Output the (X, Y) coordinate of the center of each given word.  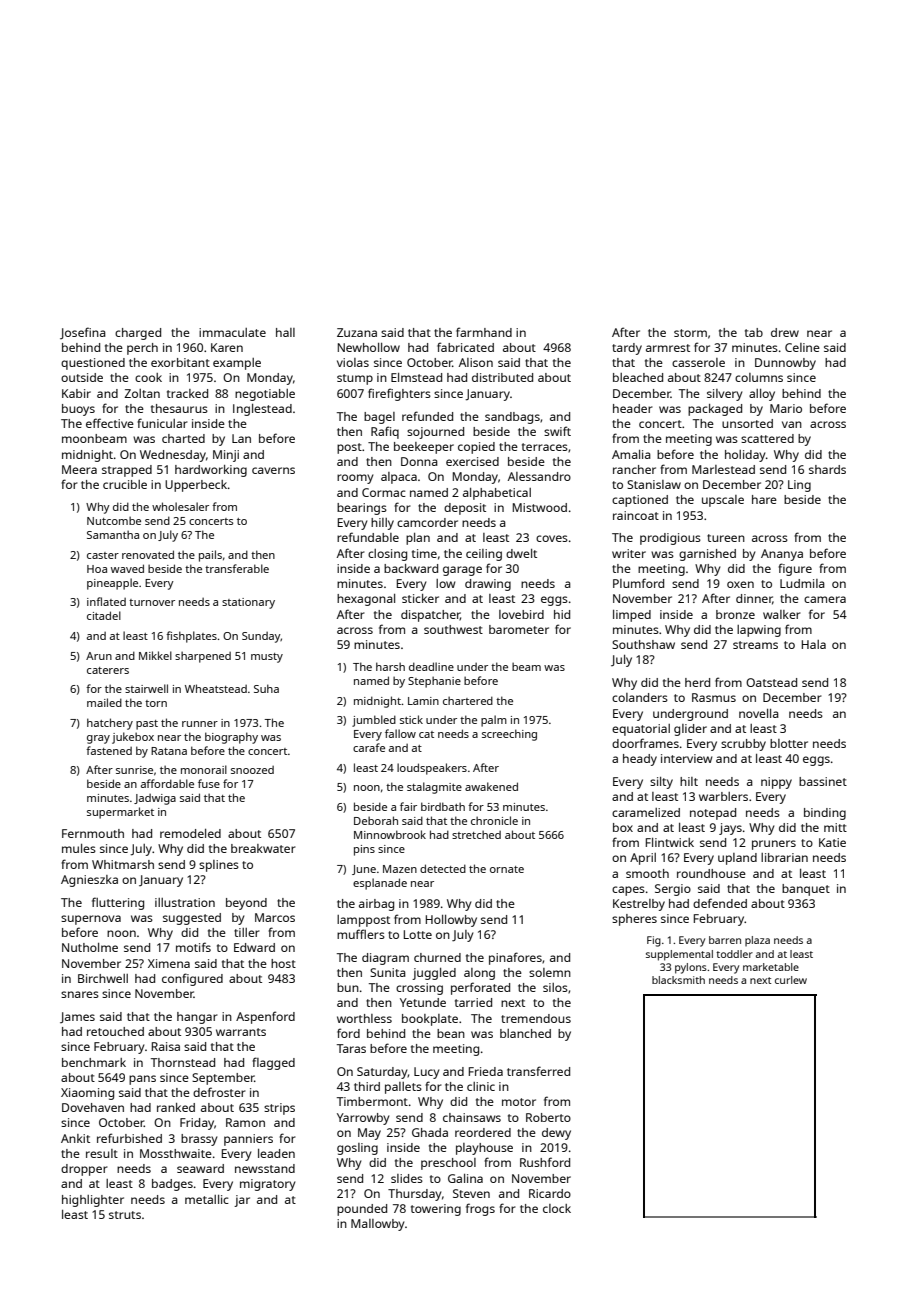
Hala (814, 644)
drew (785, 332)
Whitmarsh (123, 864)
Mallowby (378, 1225)
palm (494, 721)
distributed (502, 377)
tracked (187, 393)
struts (125, 1215)
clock (557, 1208)
